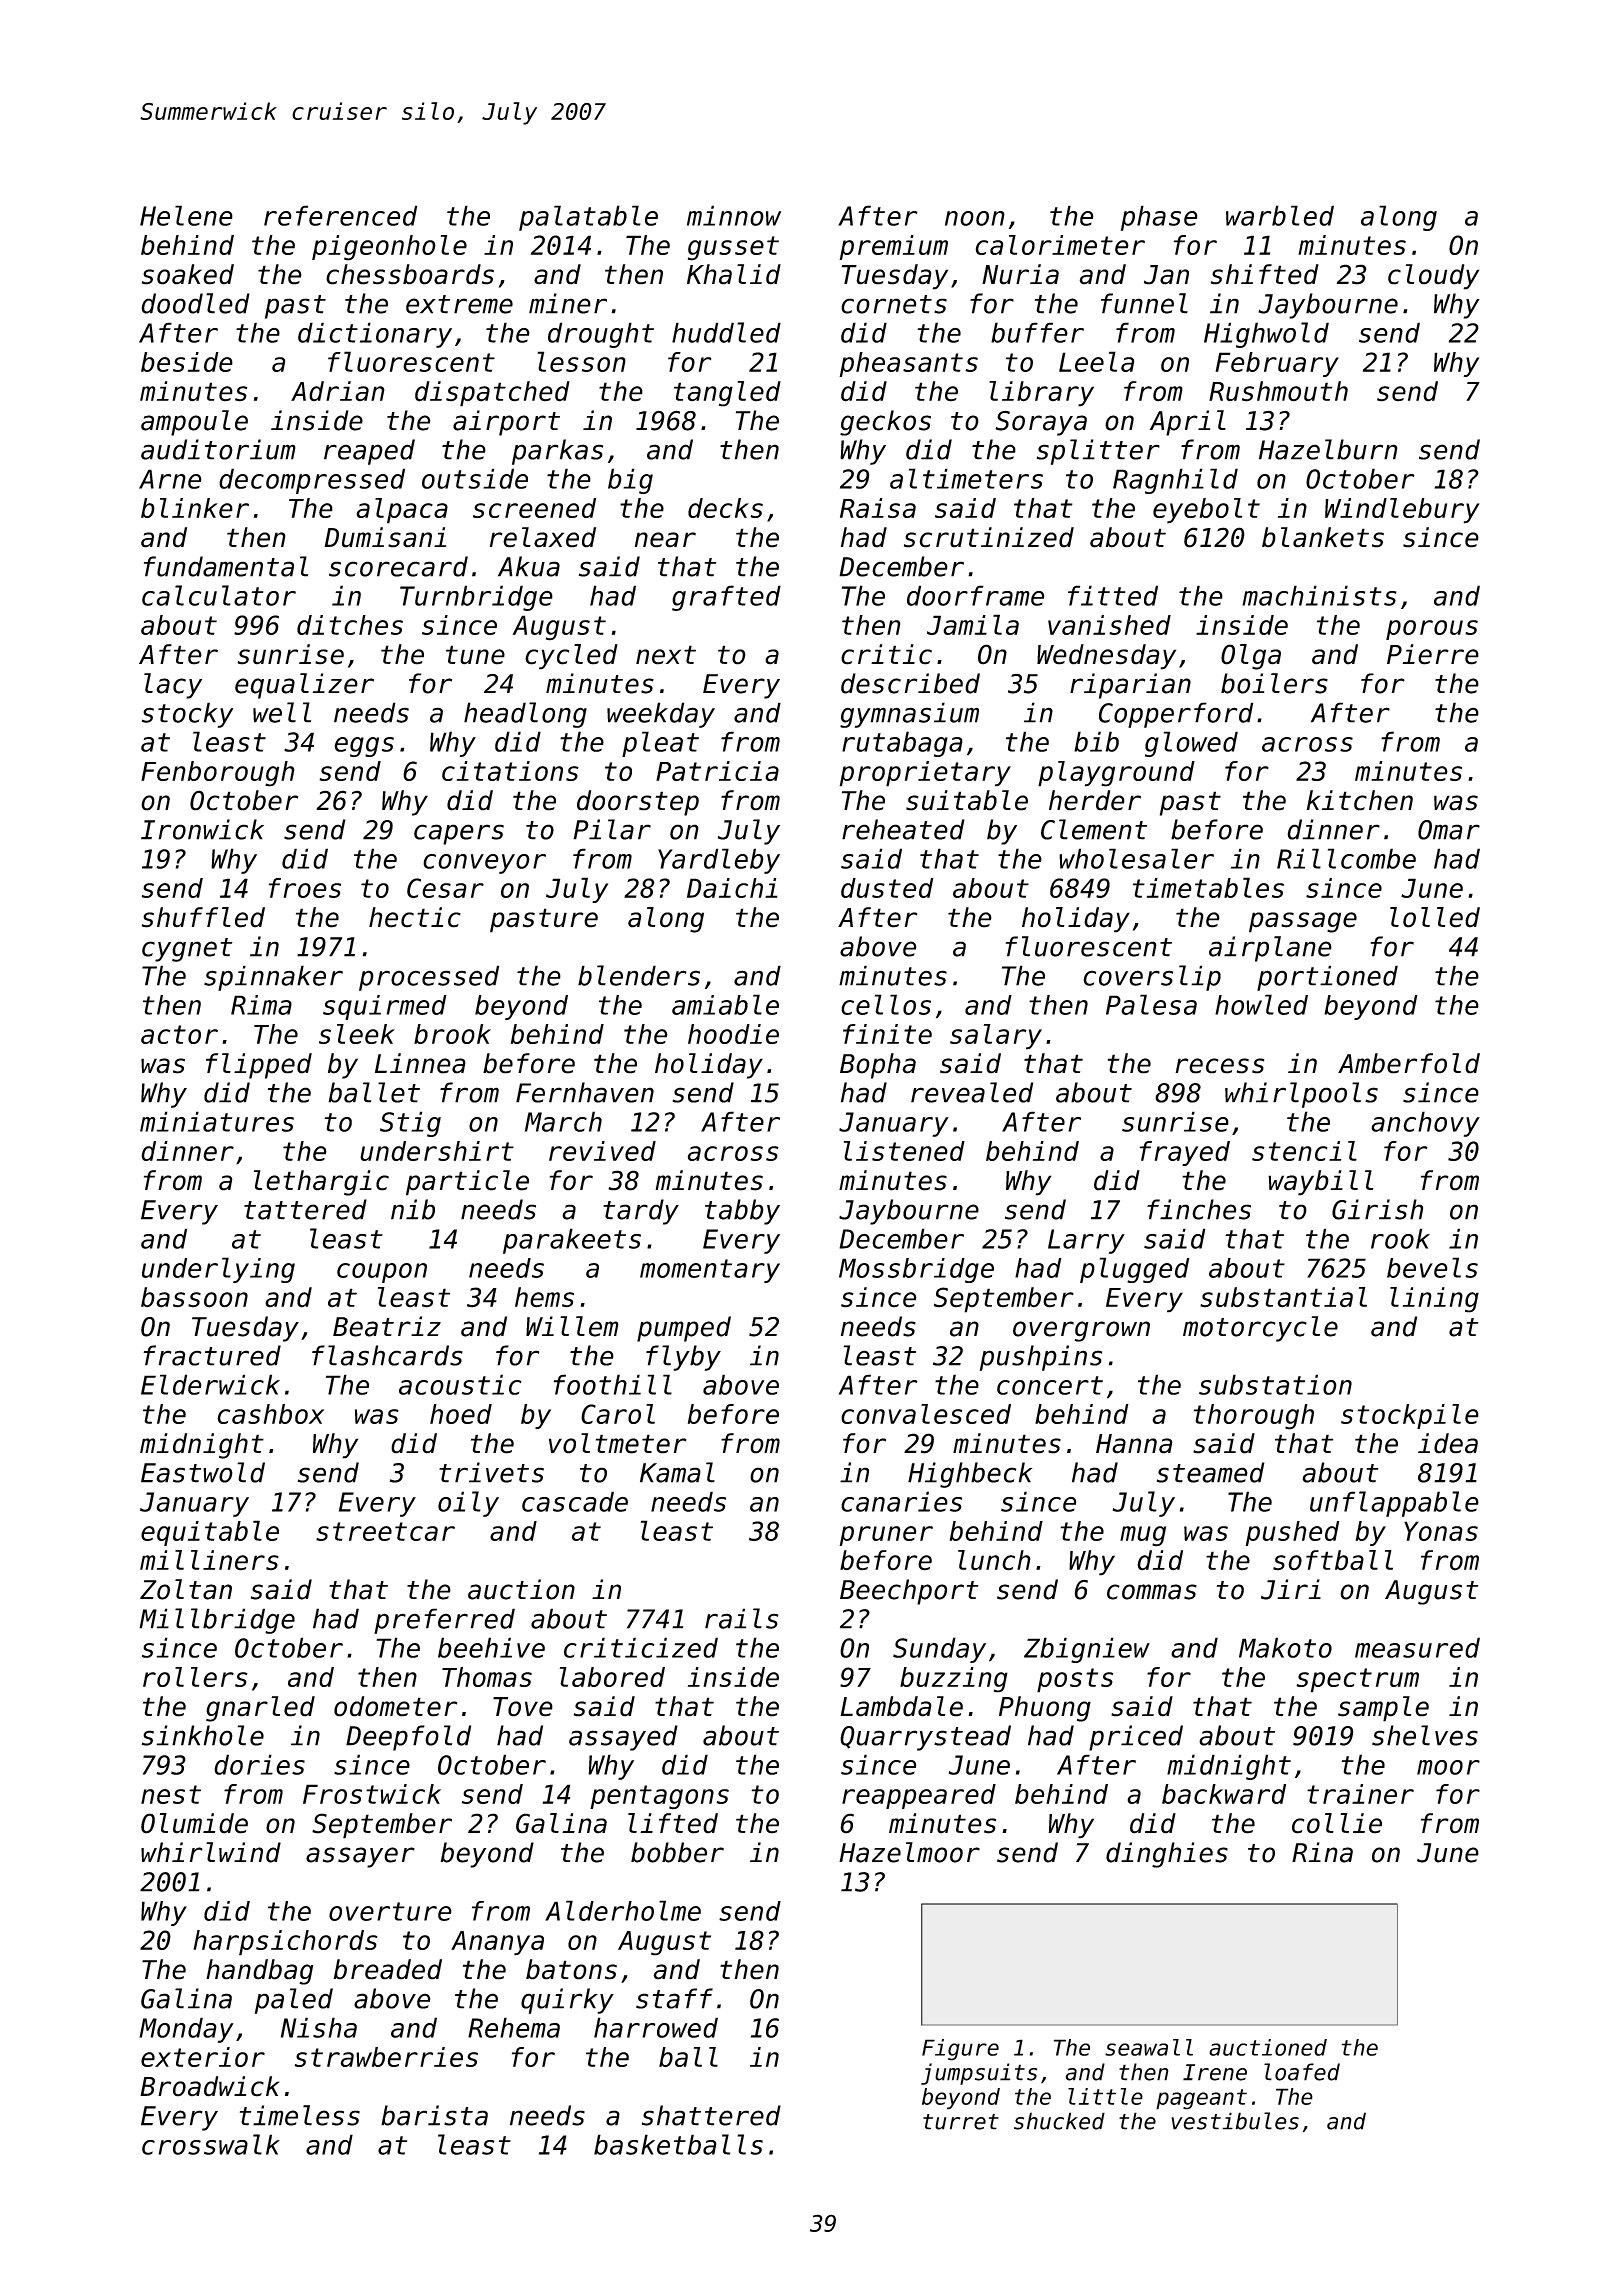 This image has height=2292, width=1620. Describe the element at coordinates (588, 218) in the image. I see `palatable` at that location.
